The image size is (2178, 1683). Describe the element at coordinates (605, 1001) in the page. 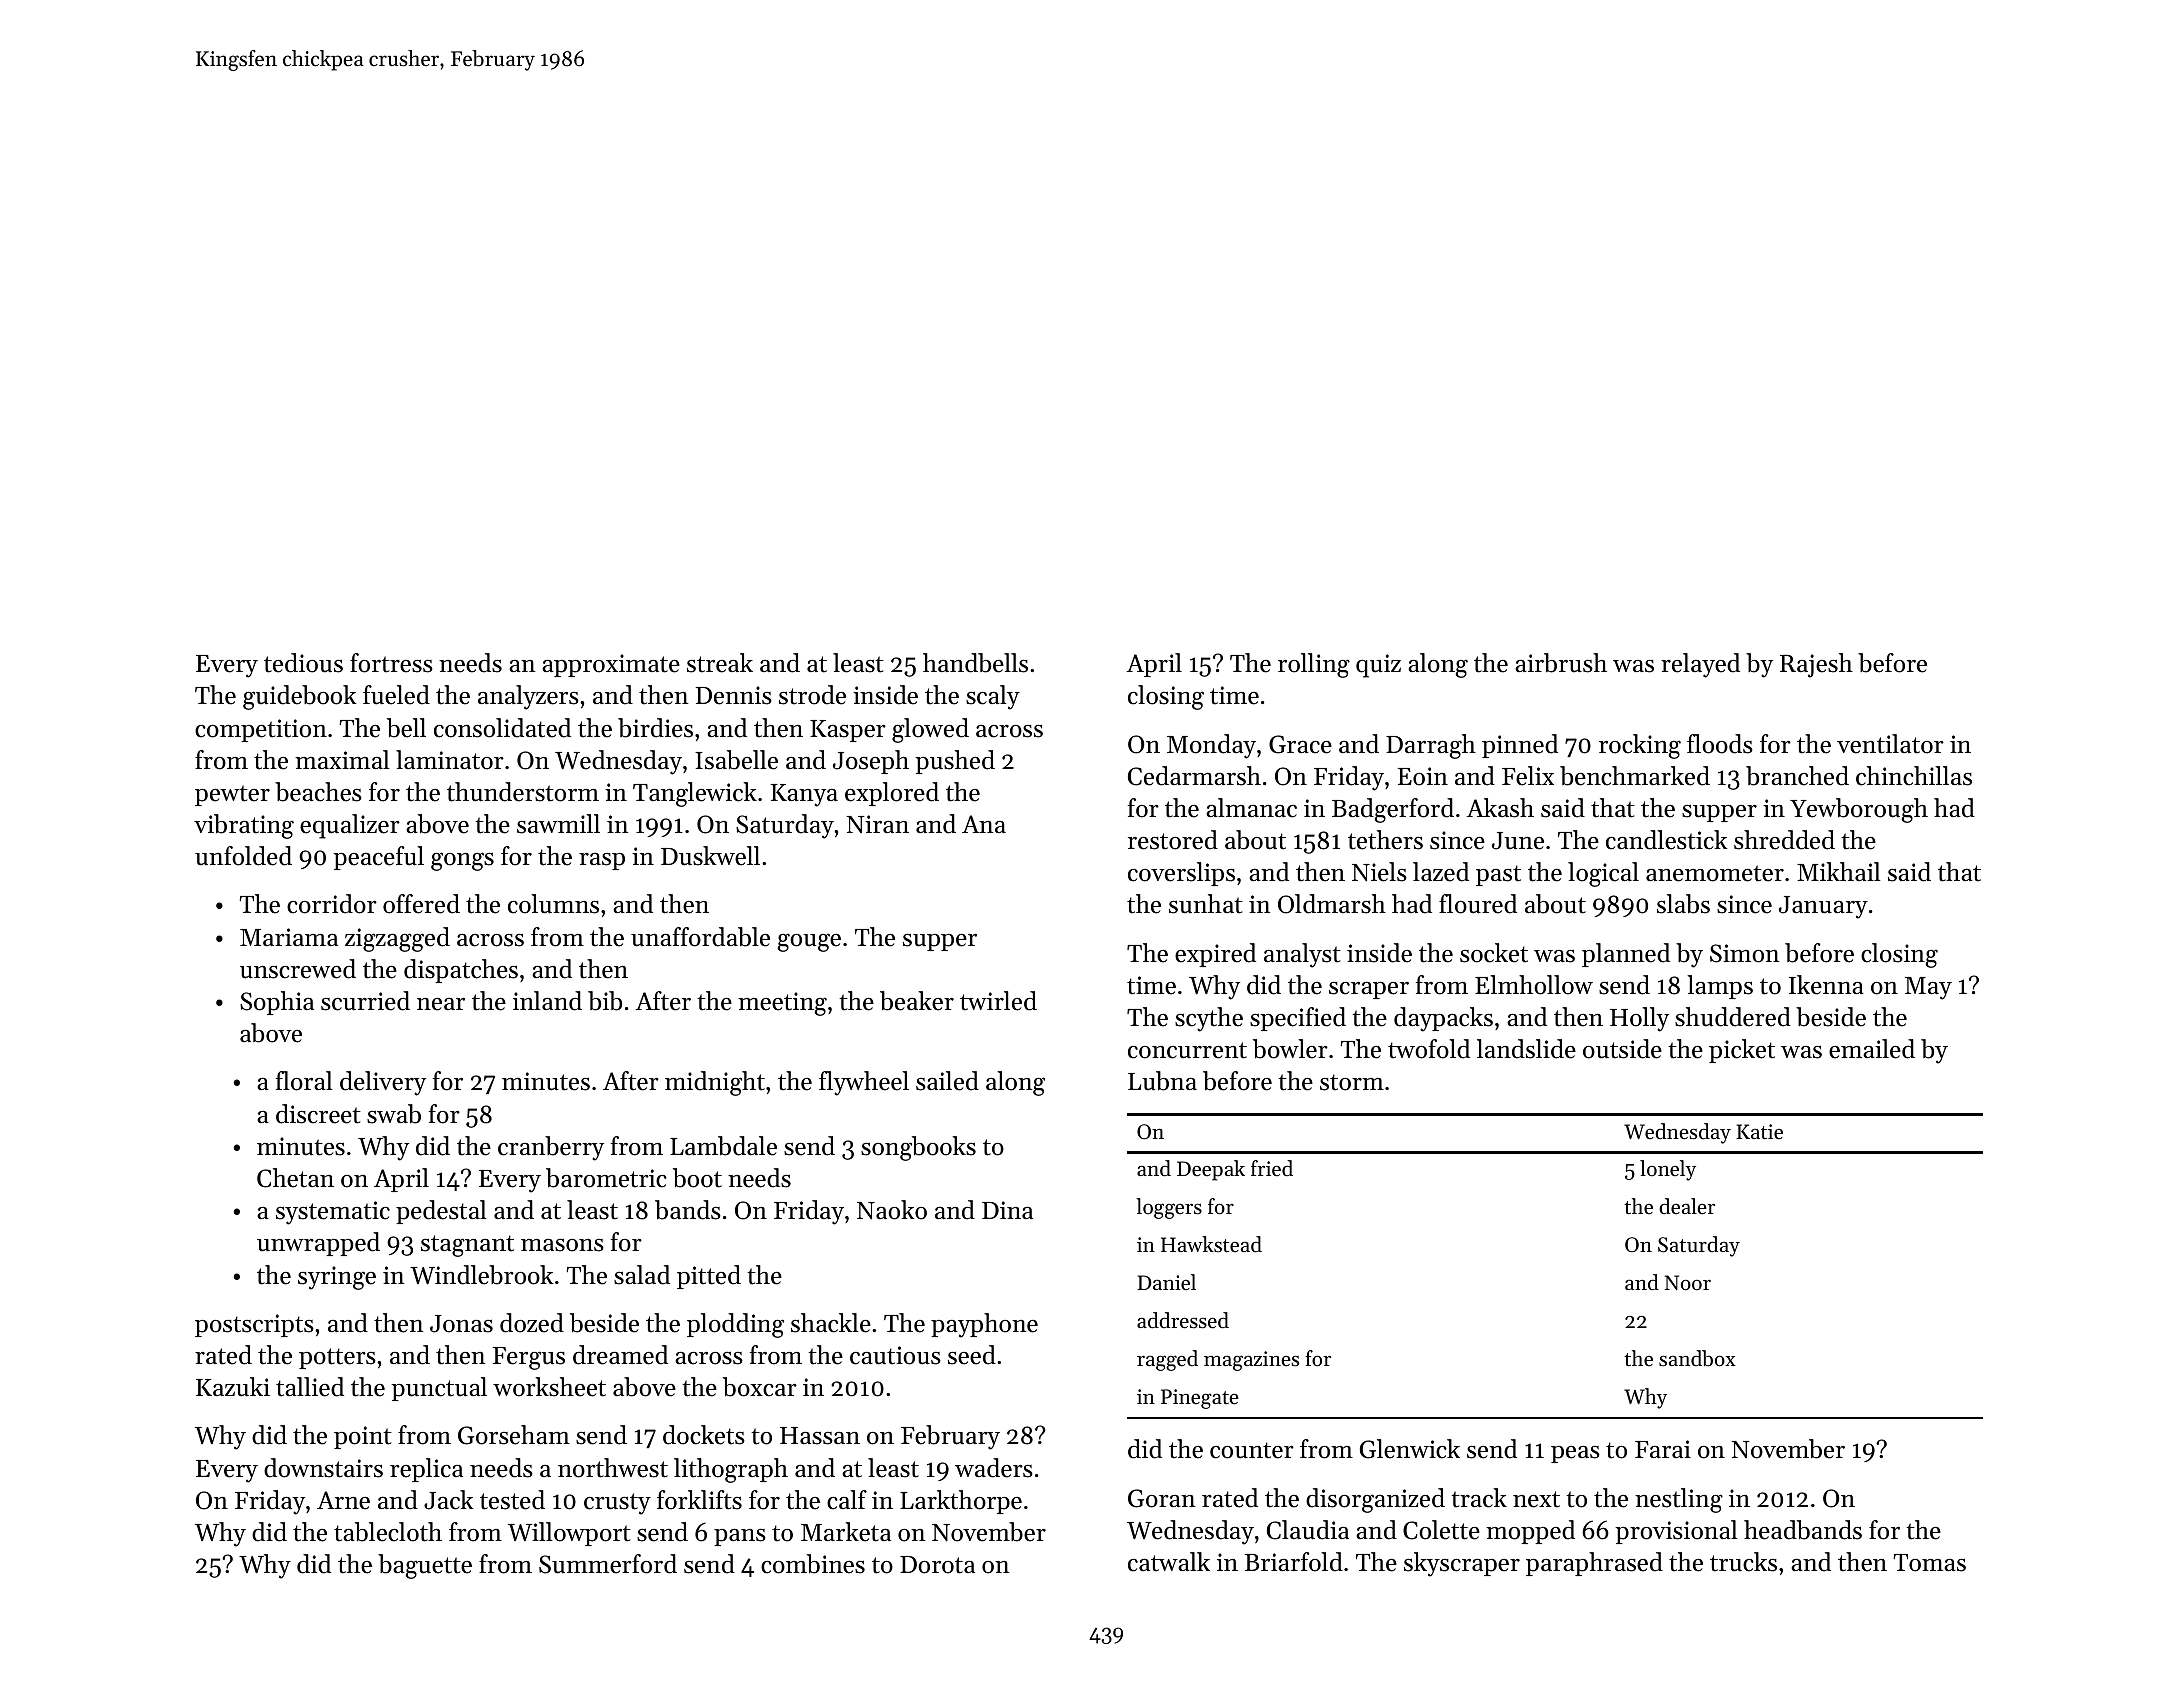

I see `bib` at that location.
